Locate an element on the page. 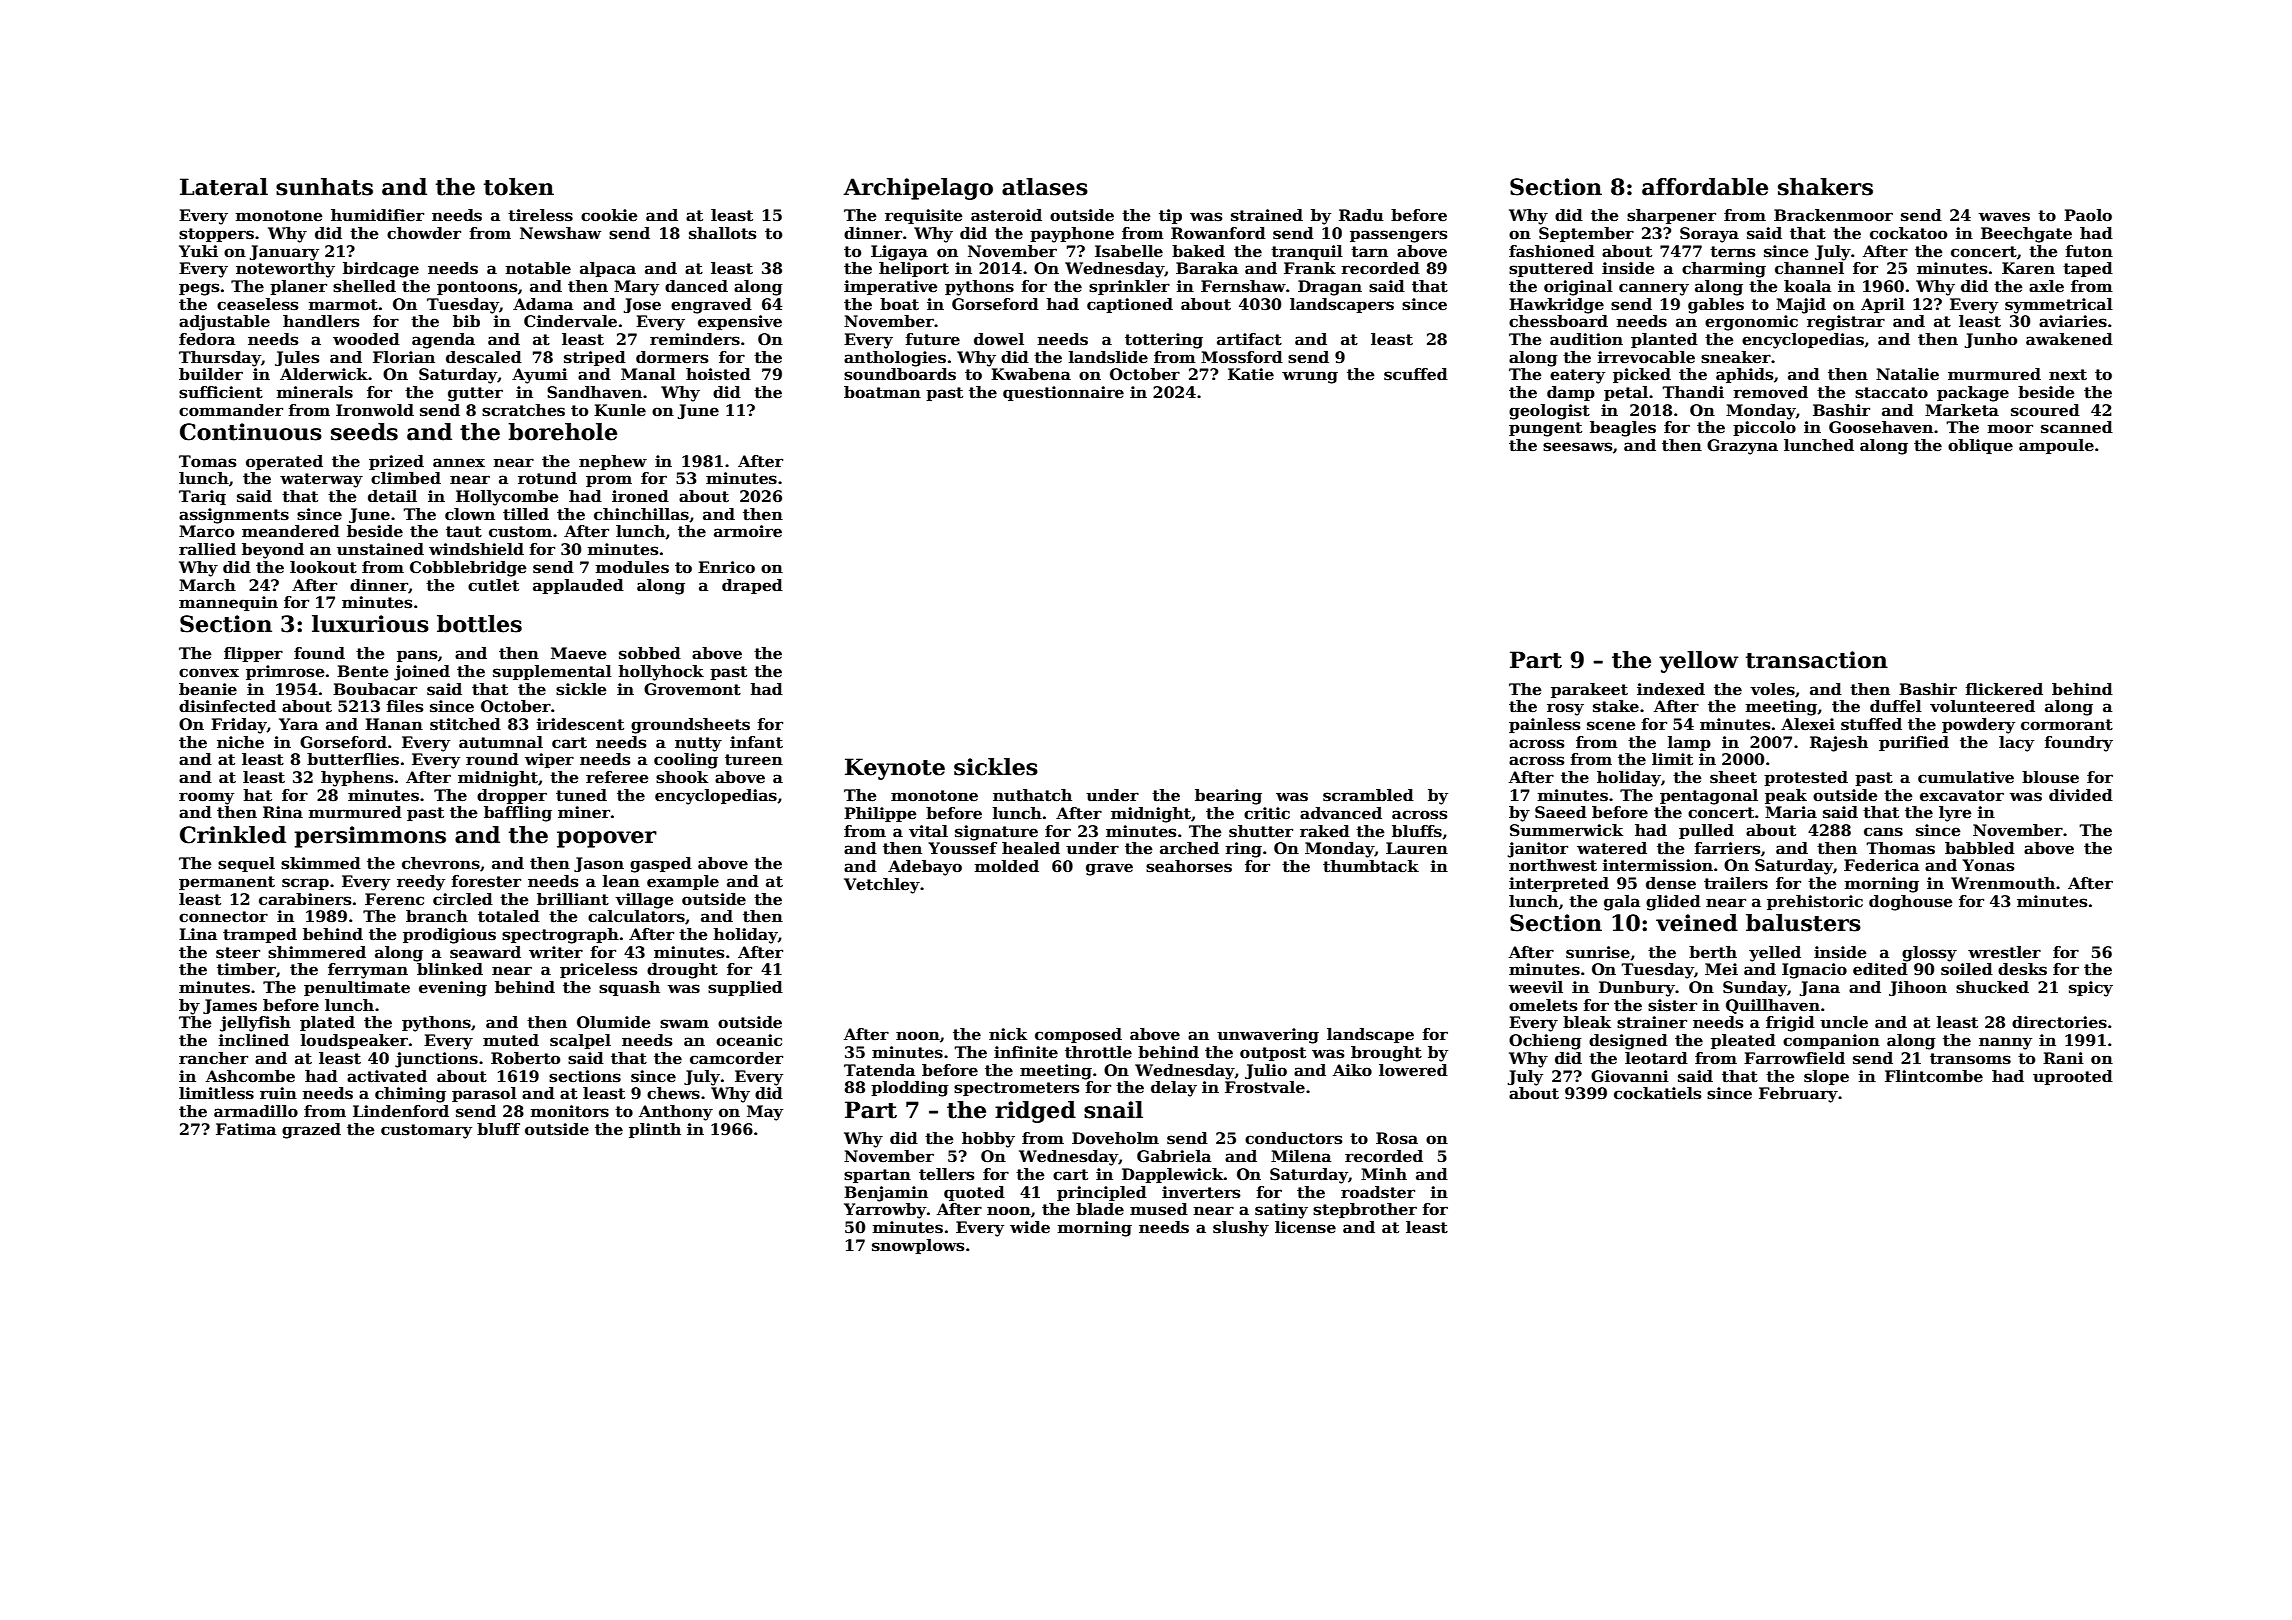 This image has height=1620, width=2292. original is located at coordinates (1578, 288).
